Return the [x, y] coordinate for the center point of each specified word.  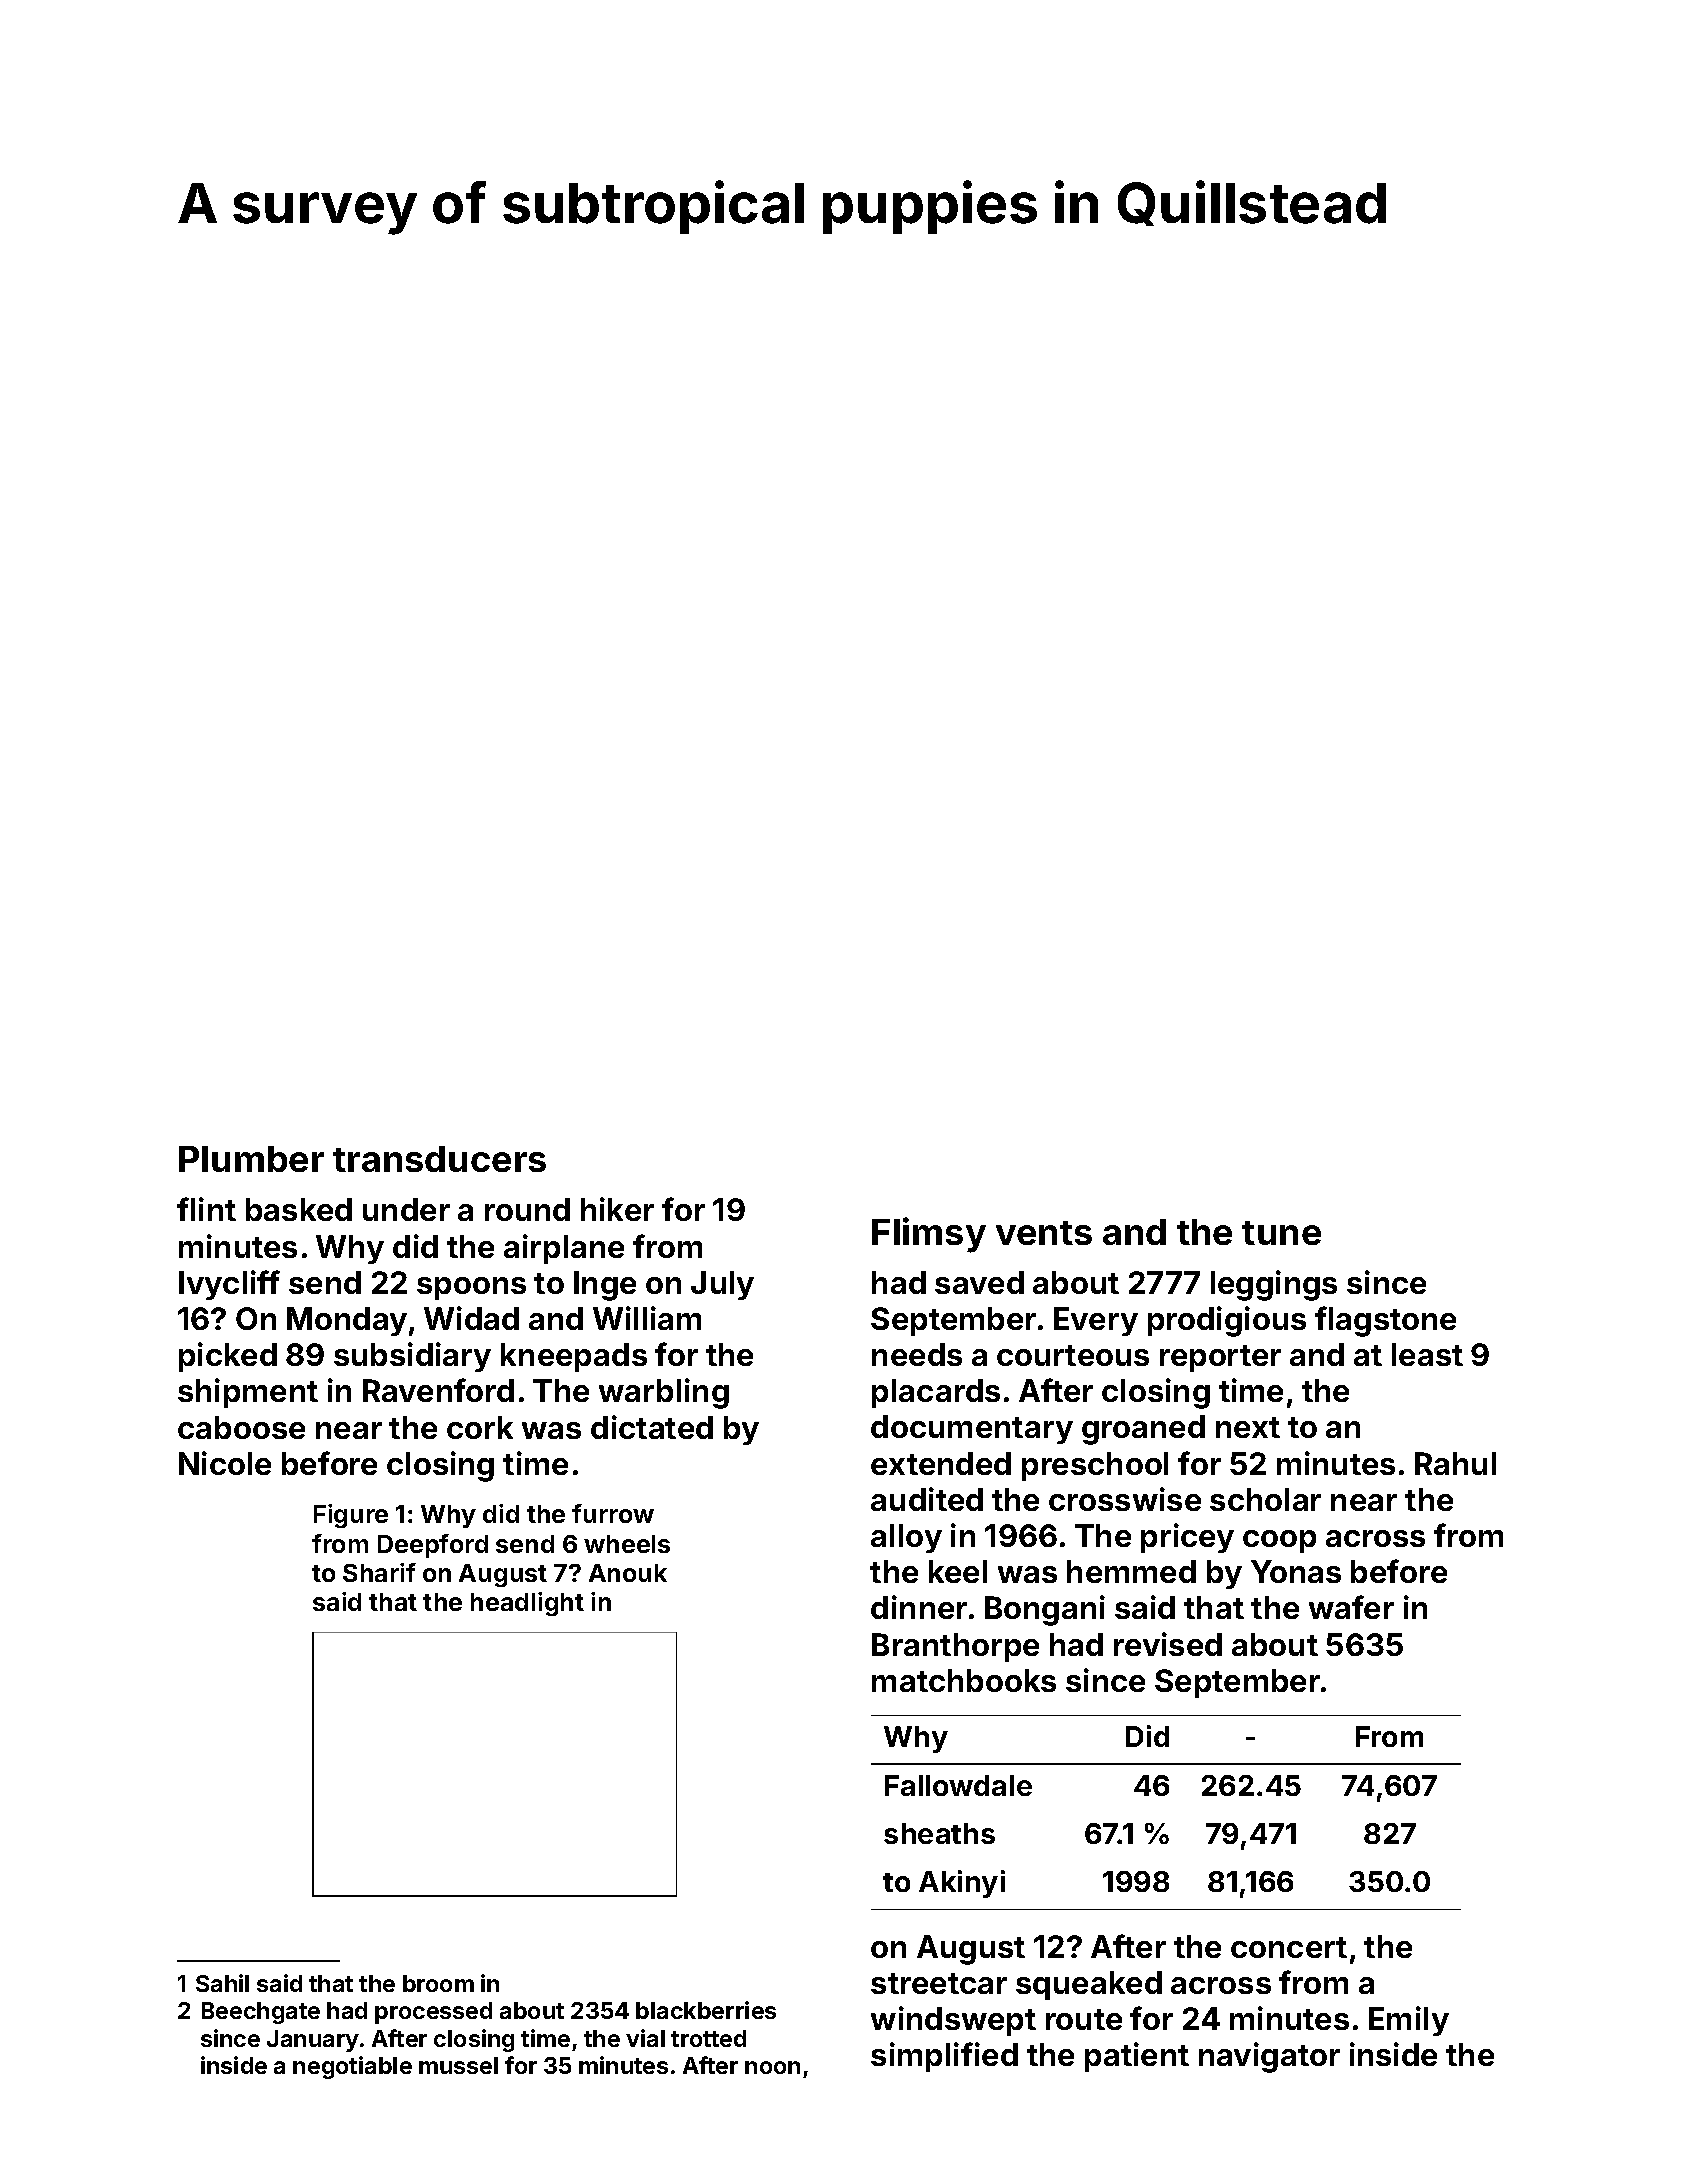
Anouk [628, 1573]
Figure [351, 1516]
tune [1281, 1233]
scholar [1265, 1499]
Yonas [1296, 1571]
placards [936, 1393]
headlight [527, 1604]
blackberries [706, 2010]
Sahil [222, 1983]
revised [1168, 1644]
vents [1044, 1233]
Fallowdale [958, 1785]
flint [206, 1209]
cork [480, 1427]
